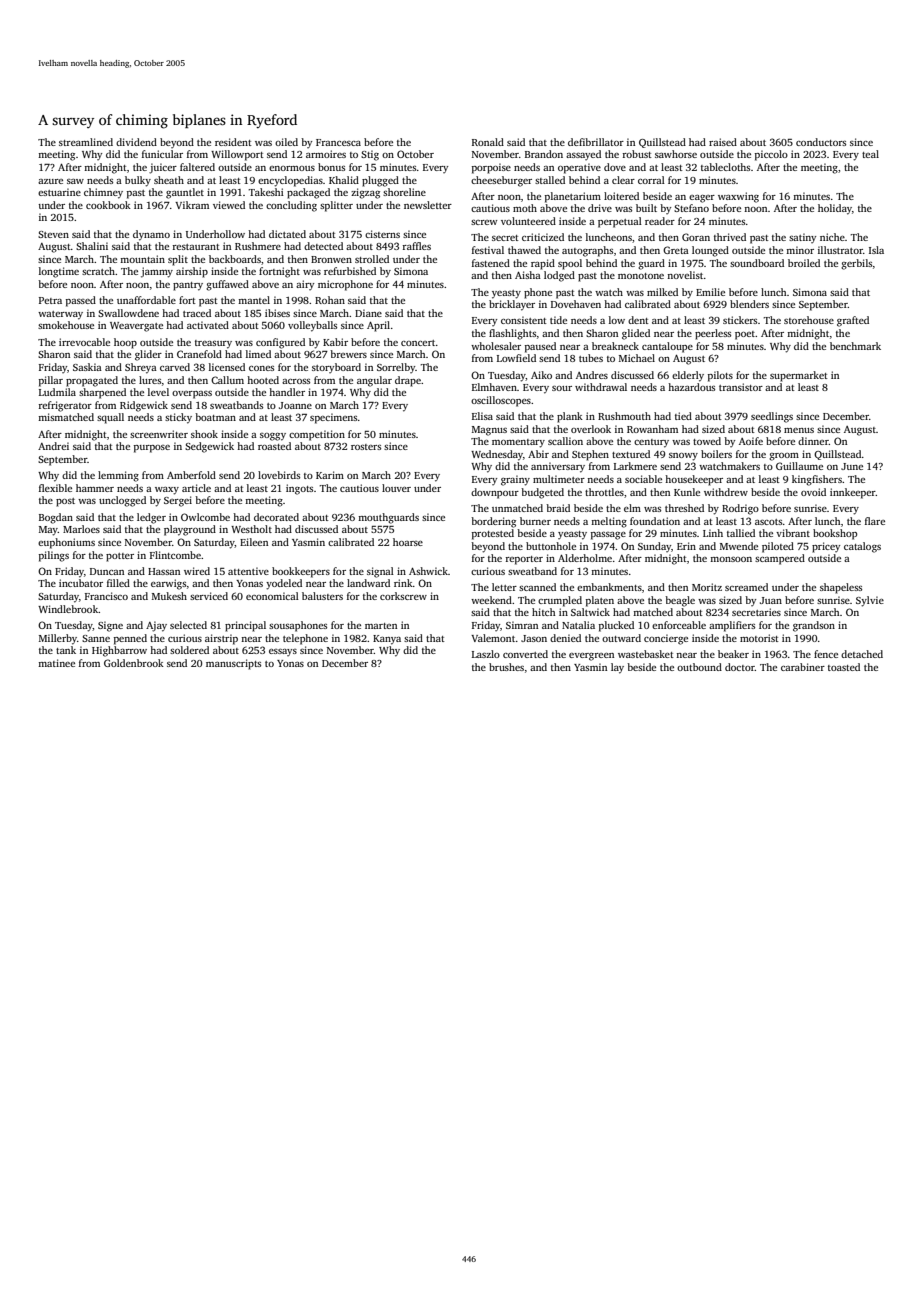 The width and height of the document is (924, 1308). What do you see at coordinates (738, 197) in the document?
I see `waxwing` at bounding box center [738, 197].
